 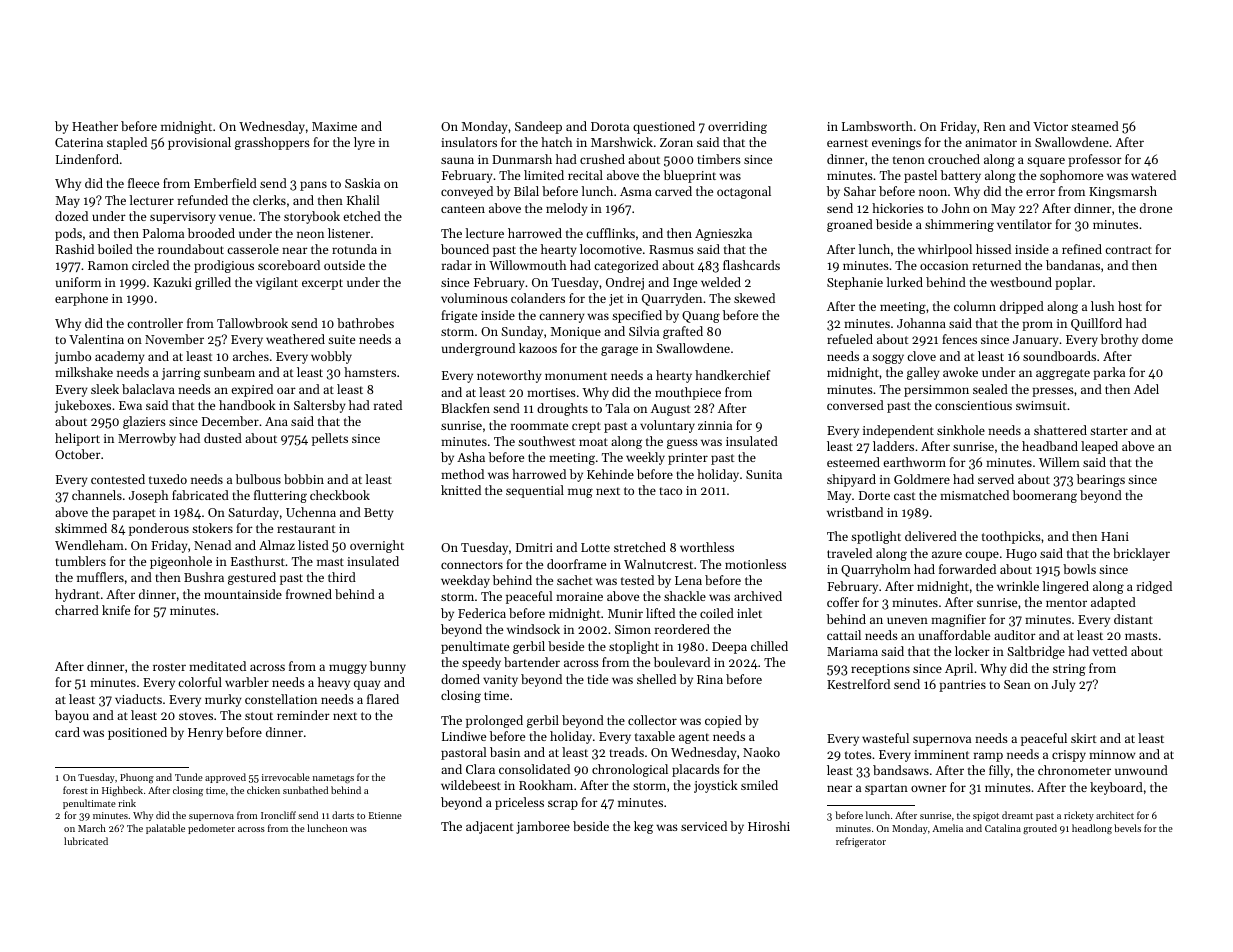 What do you see at coordinates (967, 569) in the image?
I see `forwarded` at bounding box center [967, 569].
